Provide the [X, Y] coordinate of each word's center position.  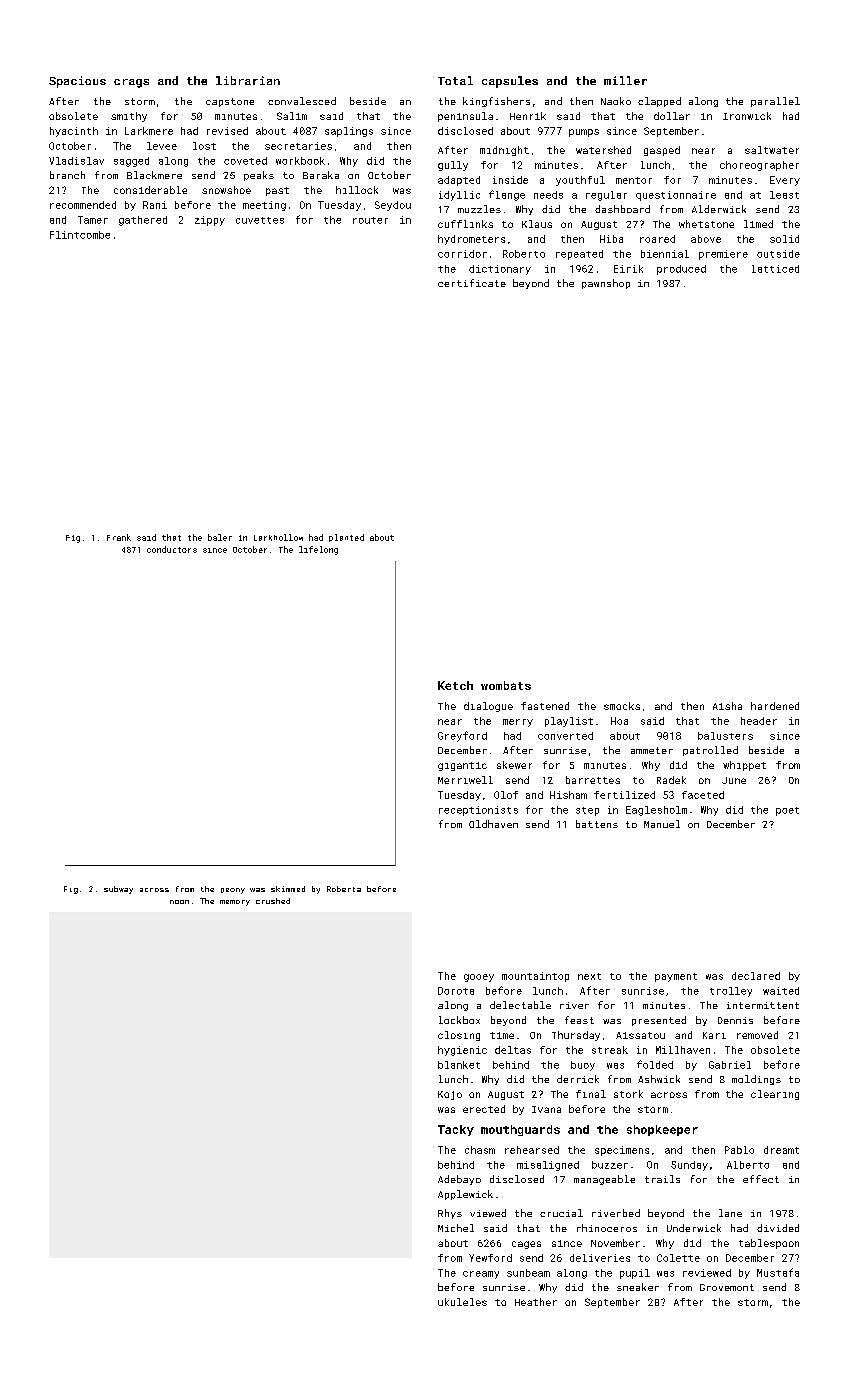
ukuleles [462, 1302]
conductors [172, 549]
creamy [481, 1275]
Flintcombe [80, 235]
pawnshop [606, 284]
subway [118, 890]
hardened [775, 706]
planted [346, 538]
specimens [622, 1151]
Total [455, 80]
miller [625, 80]
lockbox [459, 1020]
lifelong [318, 550]
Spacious [77, 82]
